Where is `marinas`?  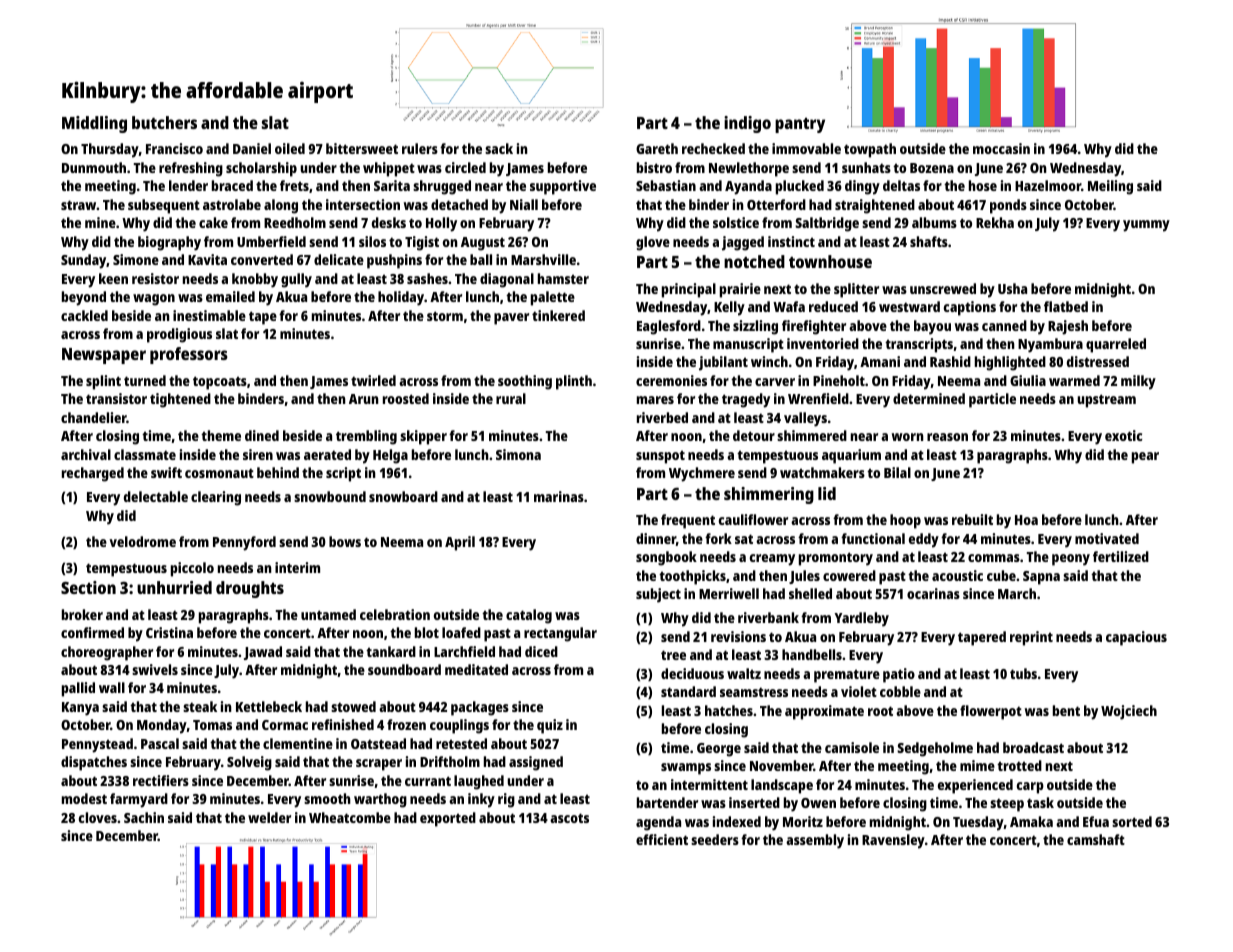 marinas is located at coordinates (559, 496).
